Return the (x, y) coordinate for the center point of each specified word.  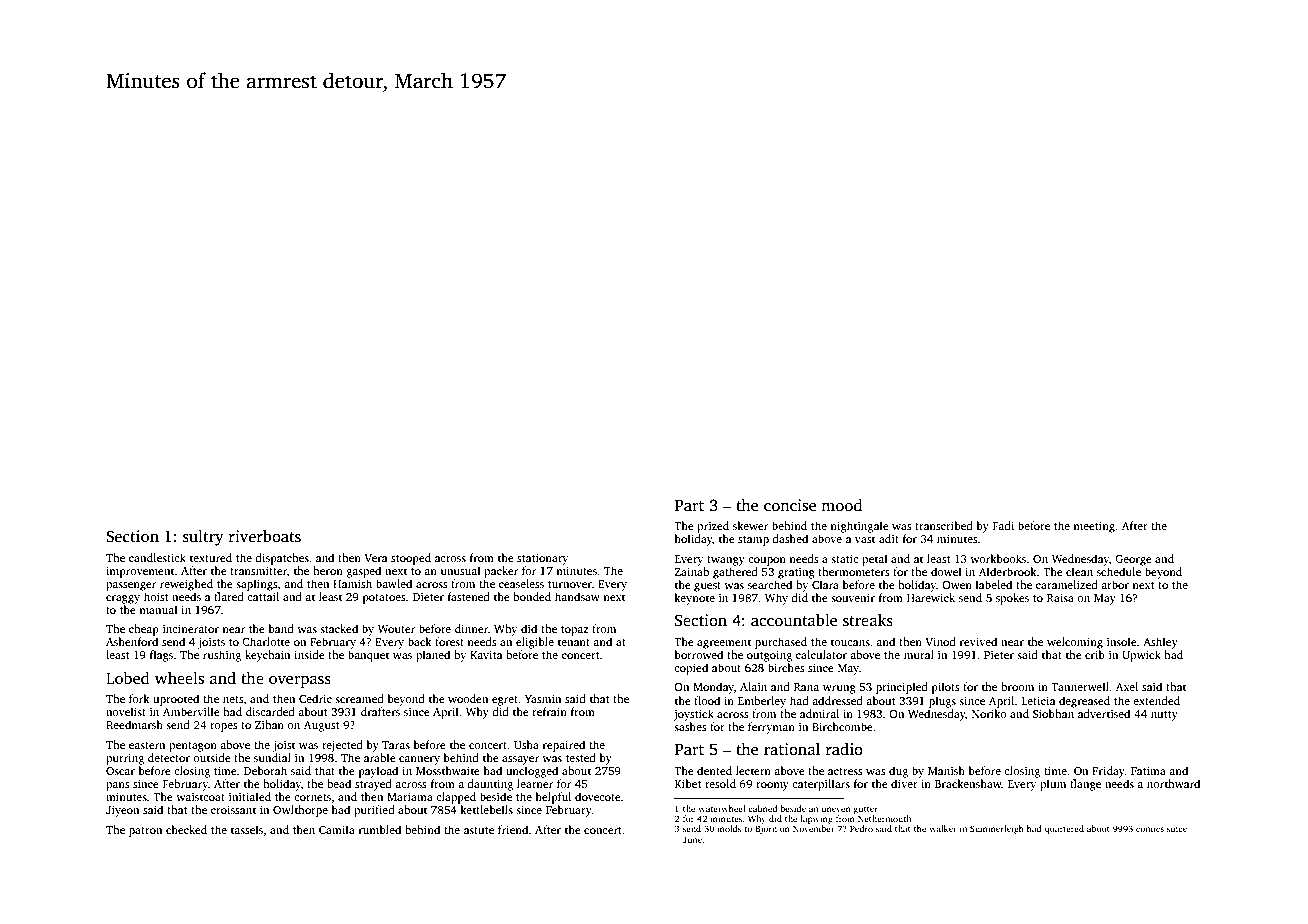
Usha (526, 744)
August (322, 726)
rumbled (380, 829)
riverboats (265, 536)
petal (875, 560)
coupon (767, 561)
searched (770, 584)
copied (691, 669)
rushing (222, 656)
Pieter (999, 655)
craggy (123, 599)
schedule (1119, 571)
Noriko (989, 713)
